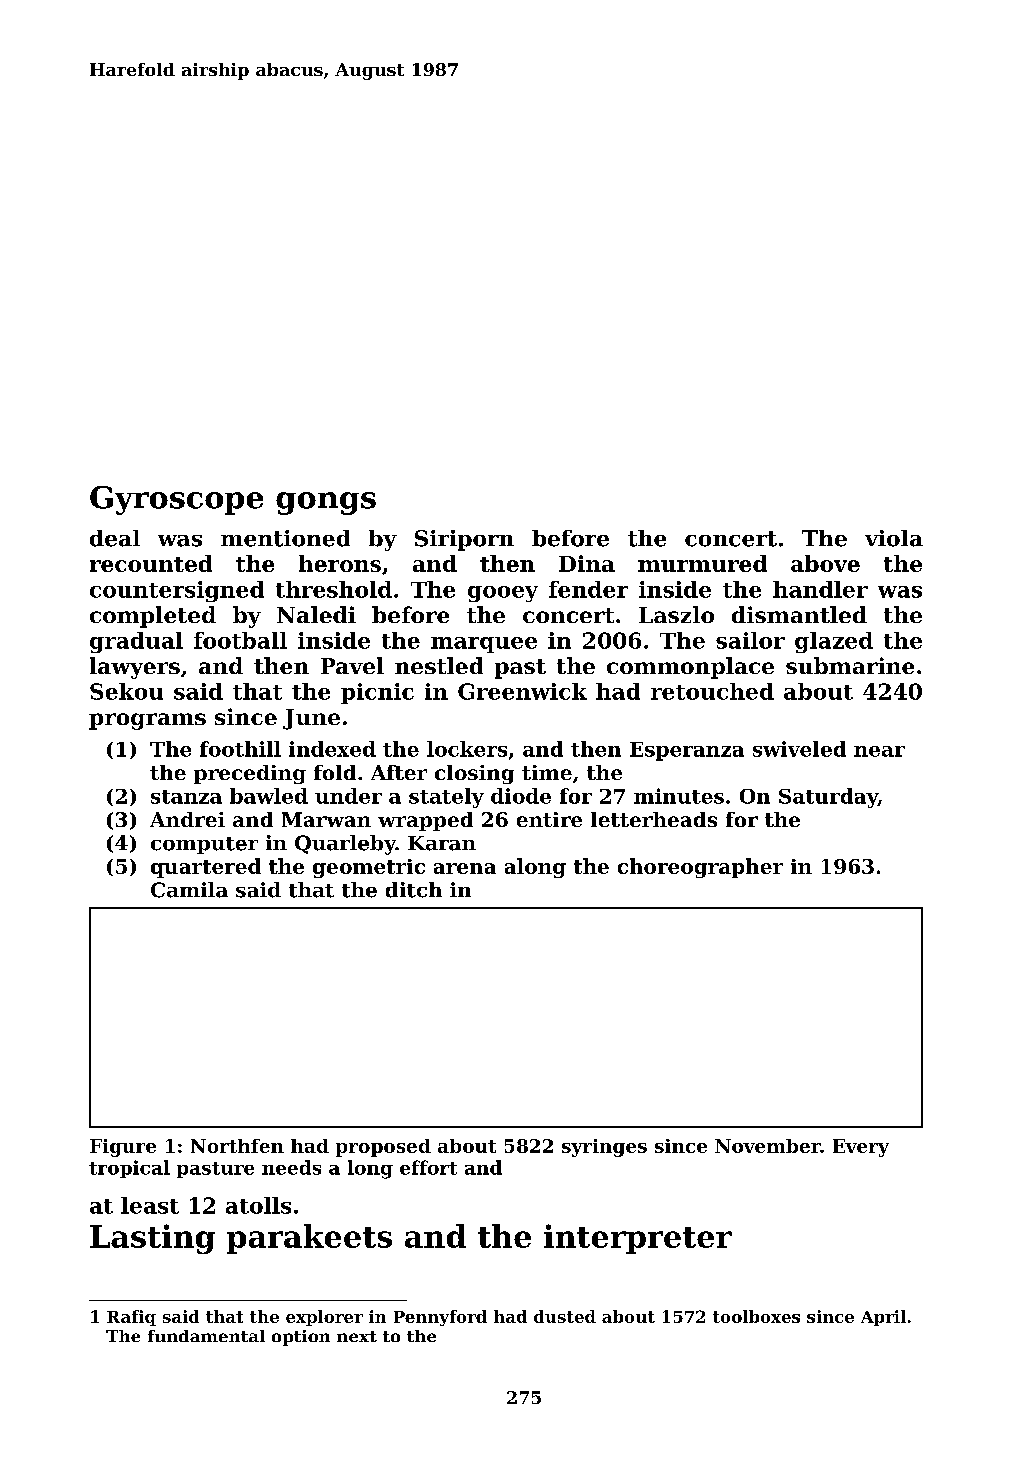  I want to click on Every, so click(861, 1148).
